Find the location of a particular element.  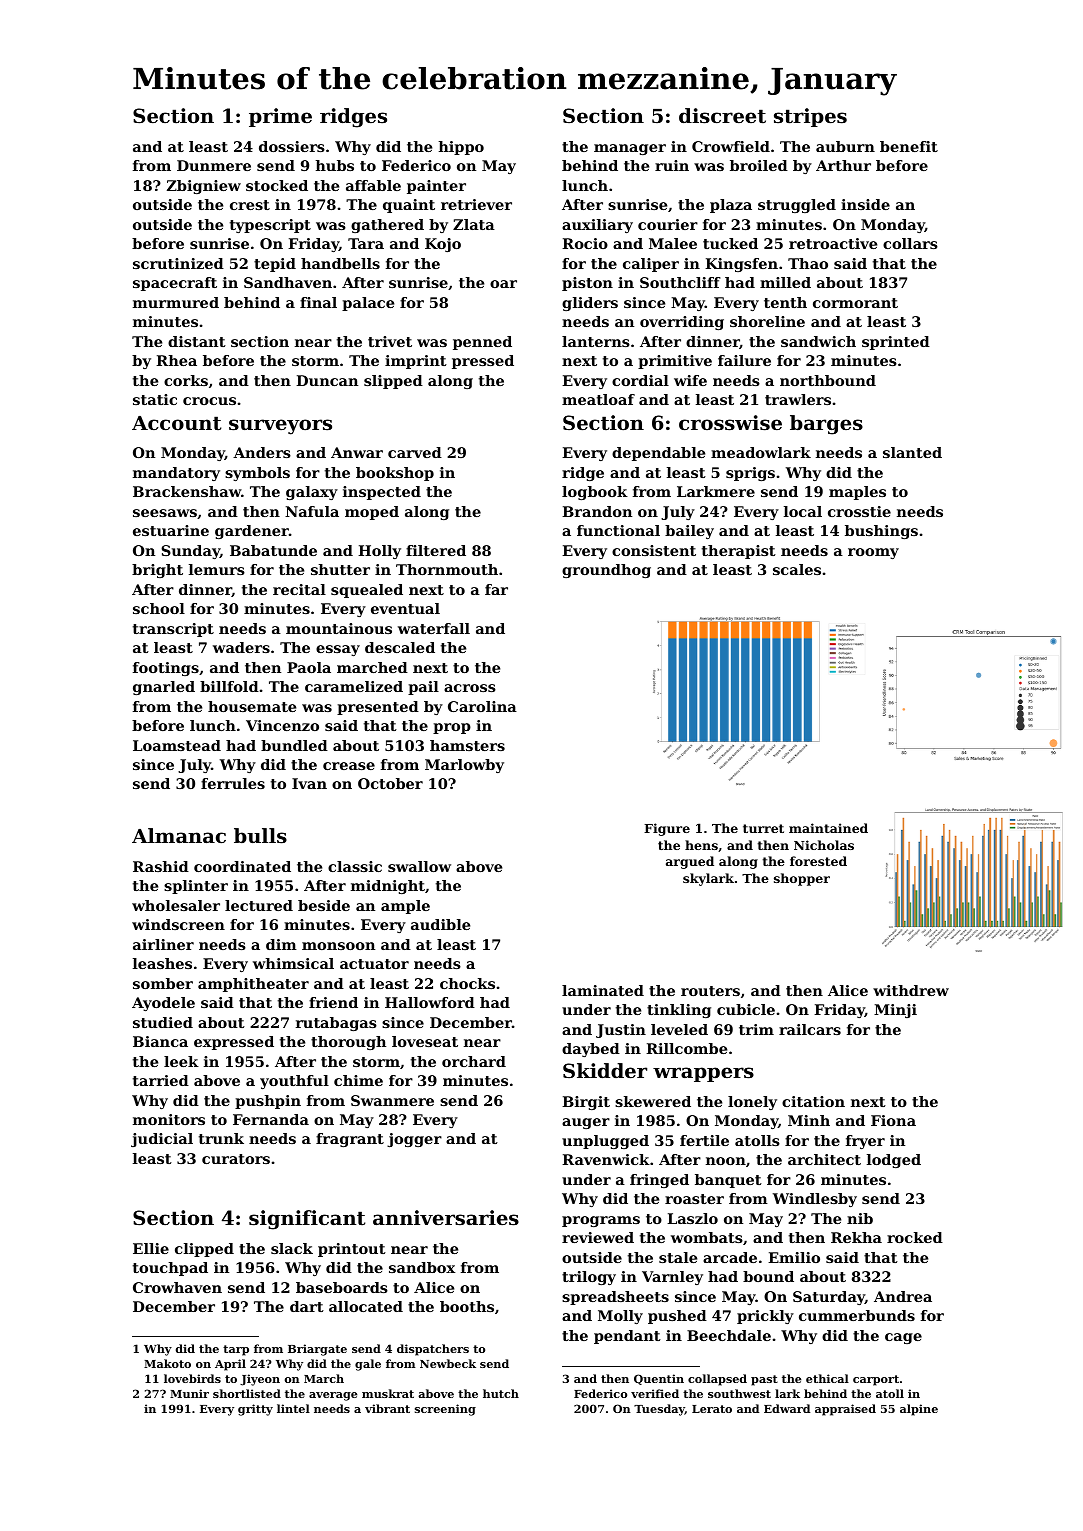

auburn is located at coordinates (845, 146).
